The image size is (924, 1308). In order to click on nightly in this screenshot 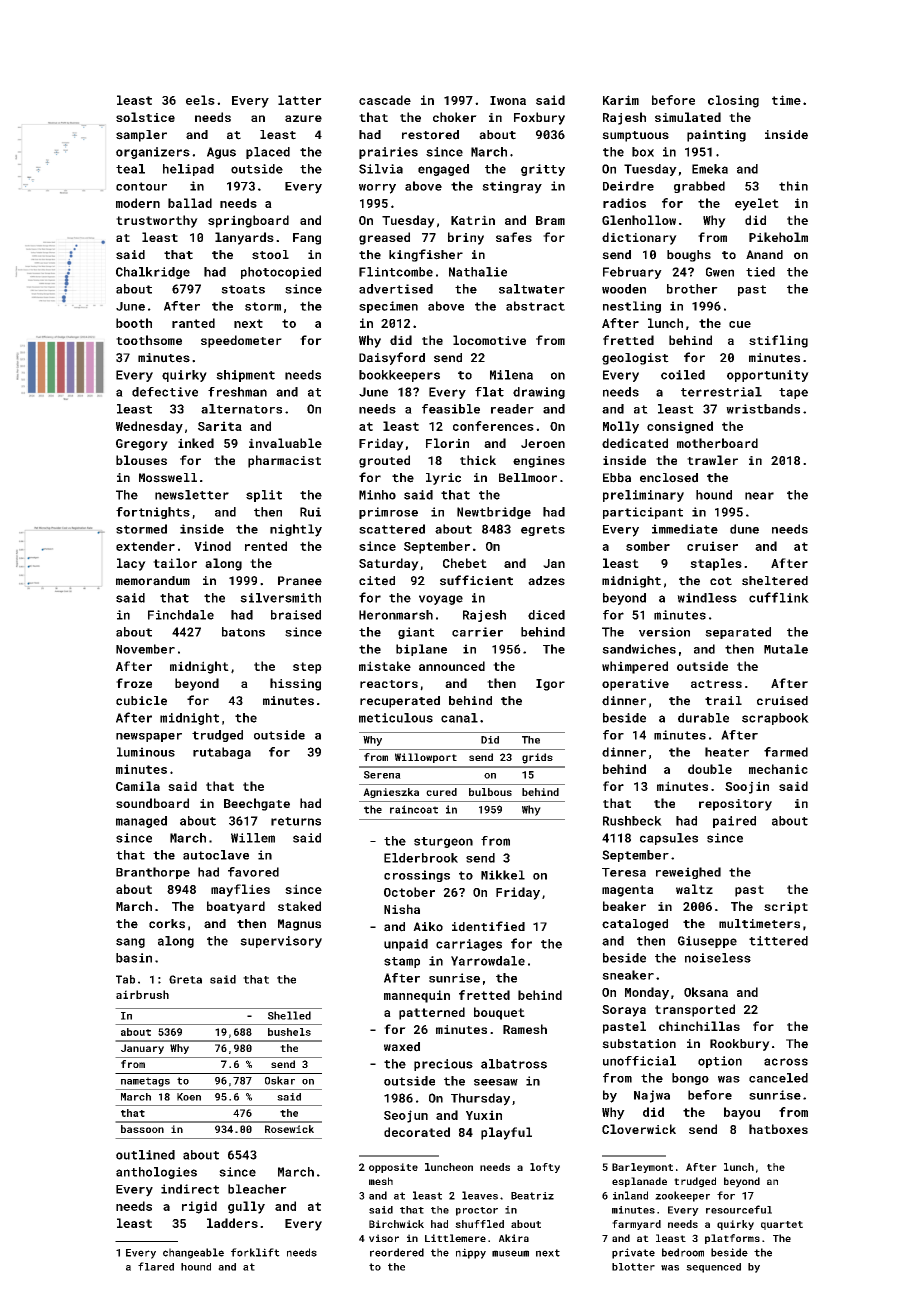, I will do `click(296, 530)`.
